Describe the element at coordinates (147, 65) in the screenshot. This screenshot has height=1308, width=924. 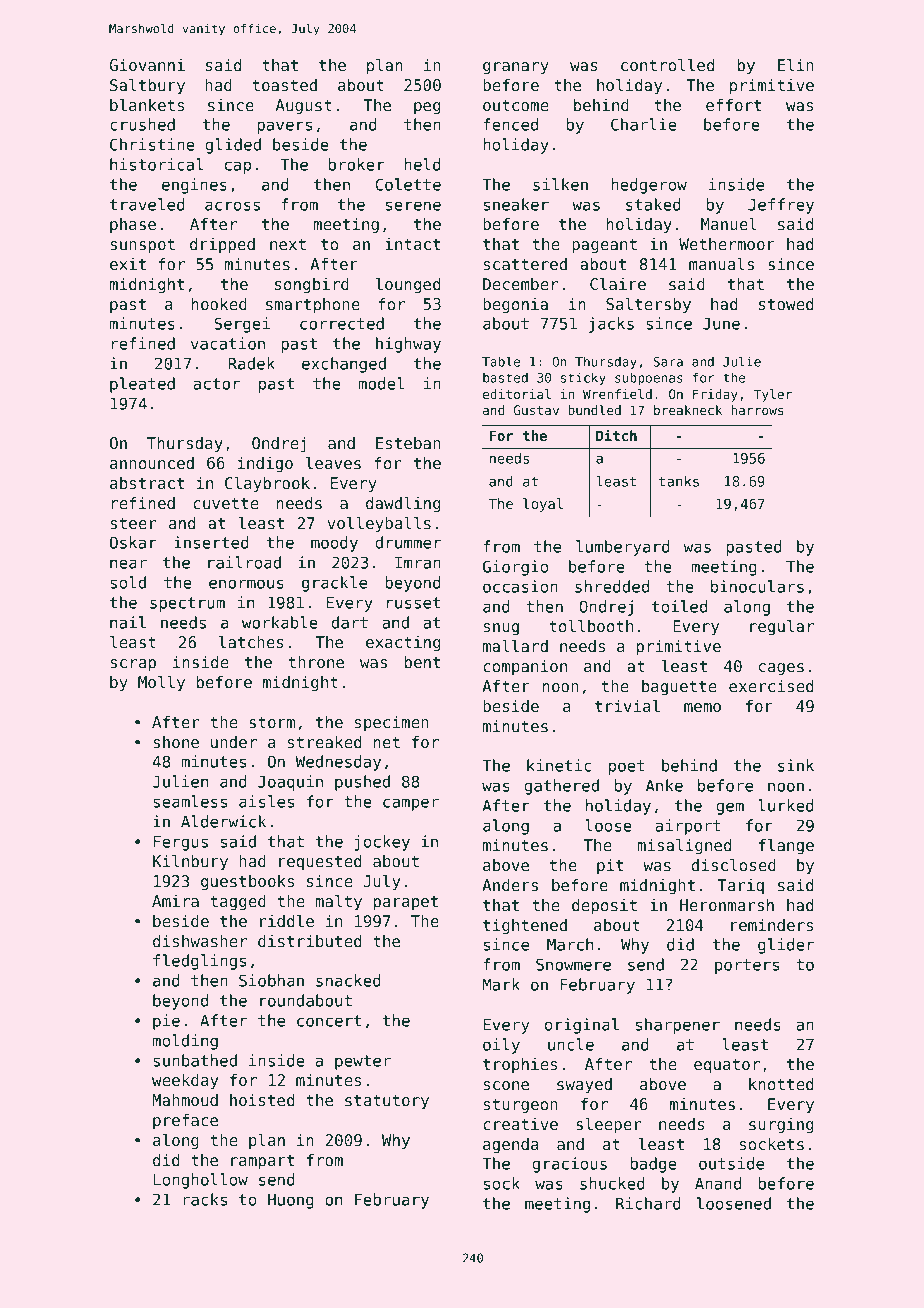
I see `Giovanni` at that location.
